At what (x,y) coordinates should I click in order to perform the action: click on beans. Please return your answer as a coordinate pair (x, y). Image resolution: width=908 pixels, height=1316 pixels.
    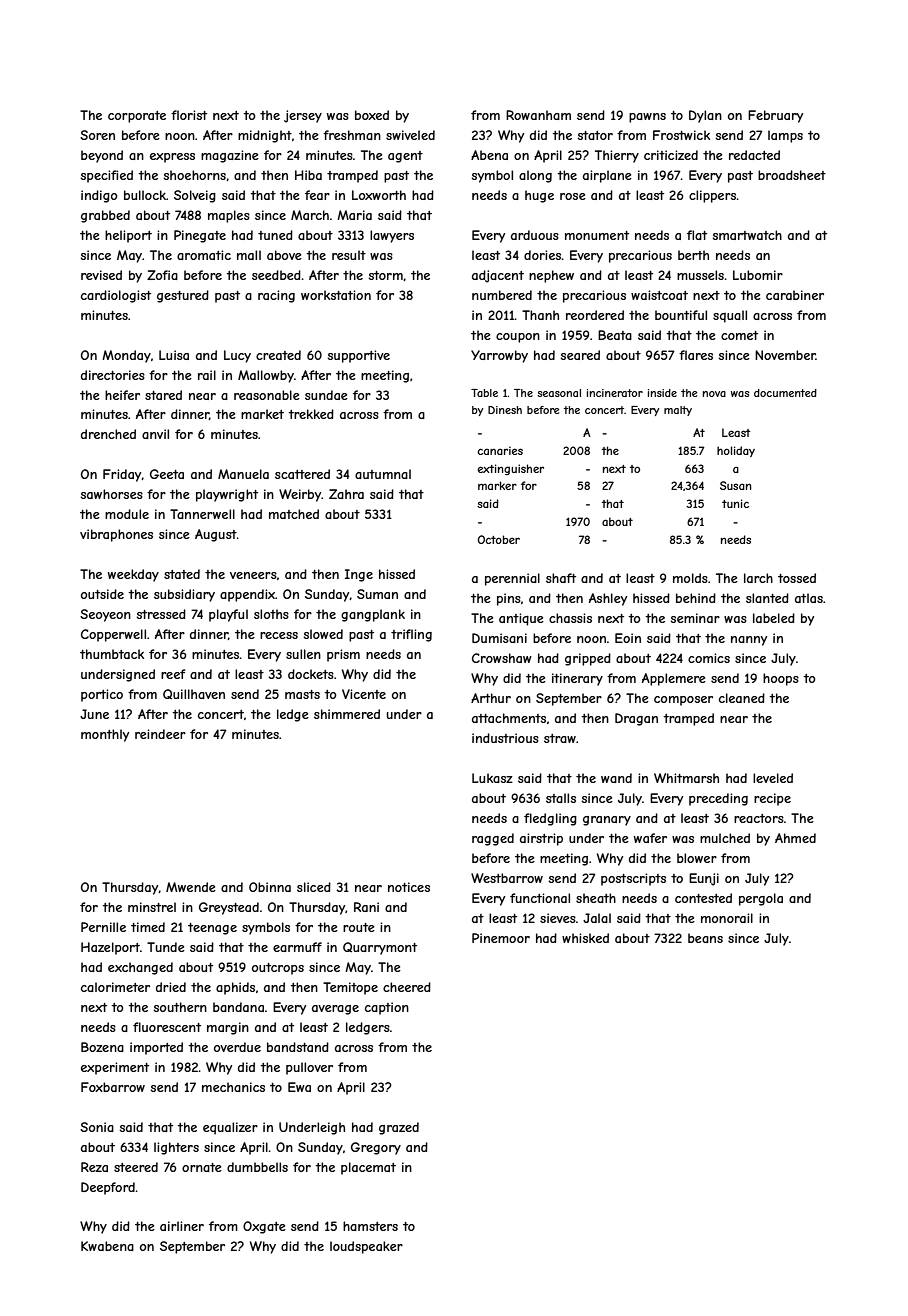
    Looking at the image, I should click on (705, 938).
